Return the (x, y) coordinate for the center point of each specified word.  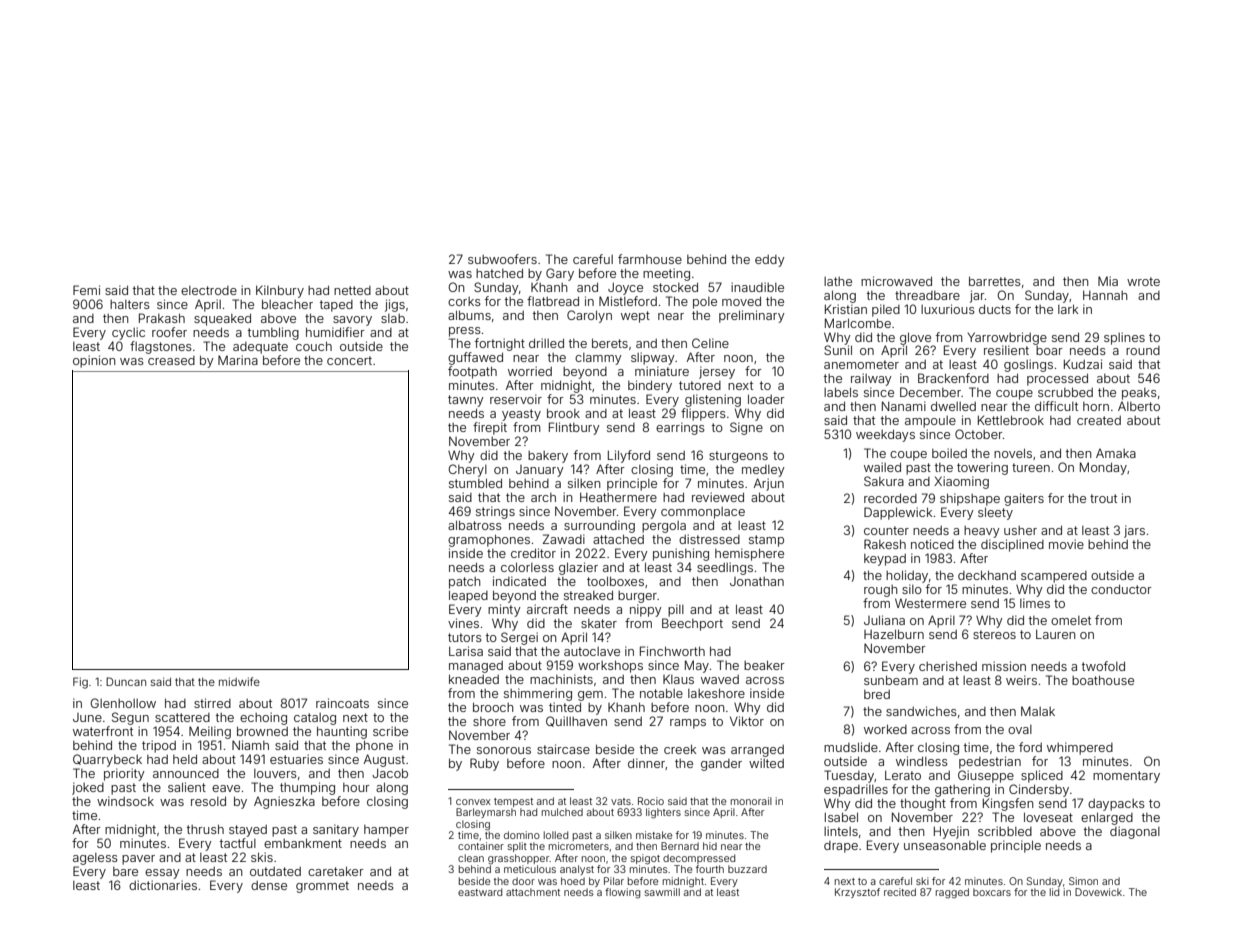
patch (465, 583)
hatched (499, 273)
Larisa (466, 651)
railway (871, 379)
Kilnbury (280, 291)
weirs (1021, 680)
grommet (322, 887)
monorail (751, 801)
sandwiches (921, 711)
